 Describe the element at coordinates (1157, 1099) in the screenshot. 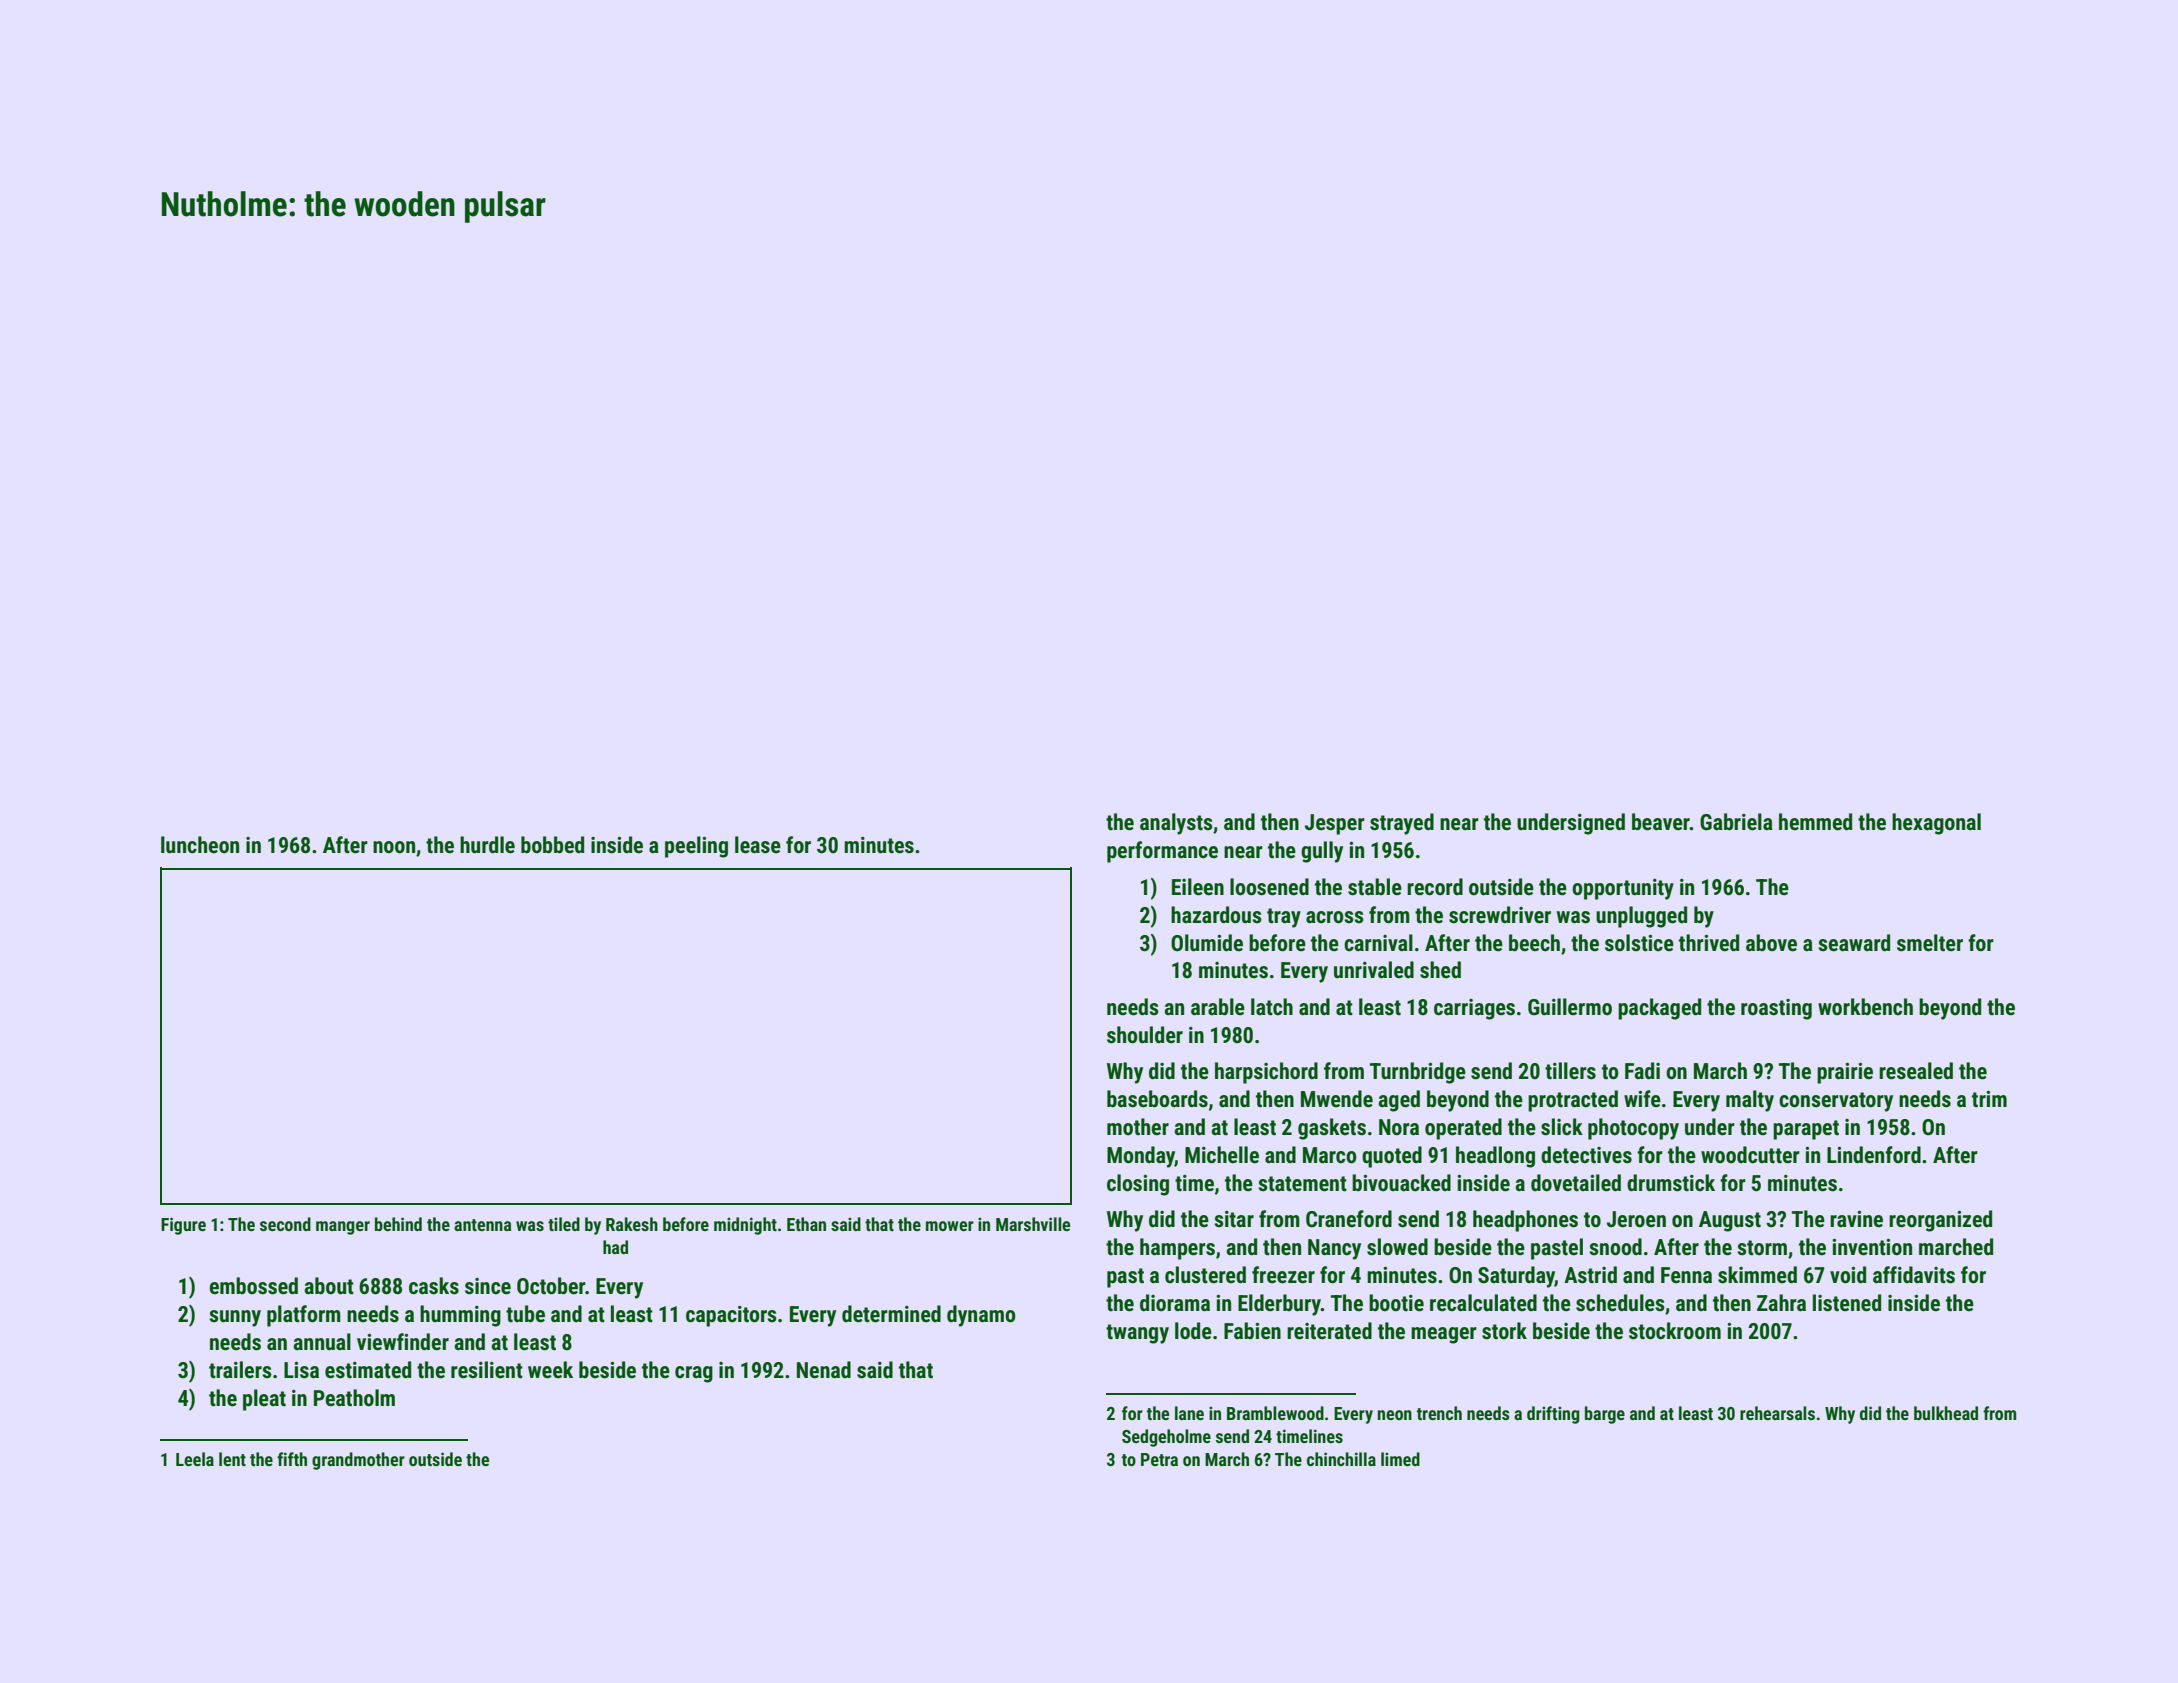

I see `baseboards` at that location.
